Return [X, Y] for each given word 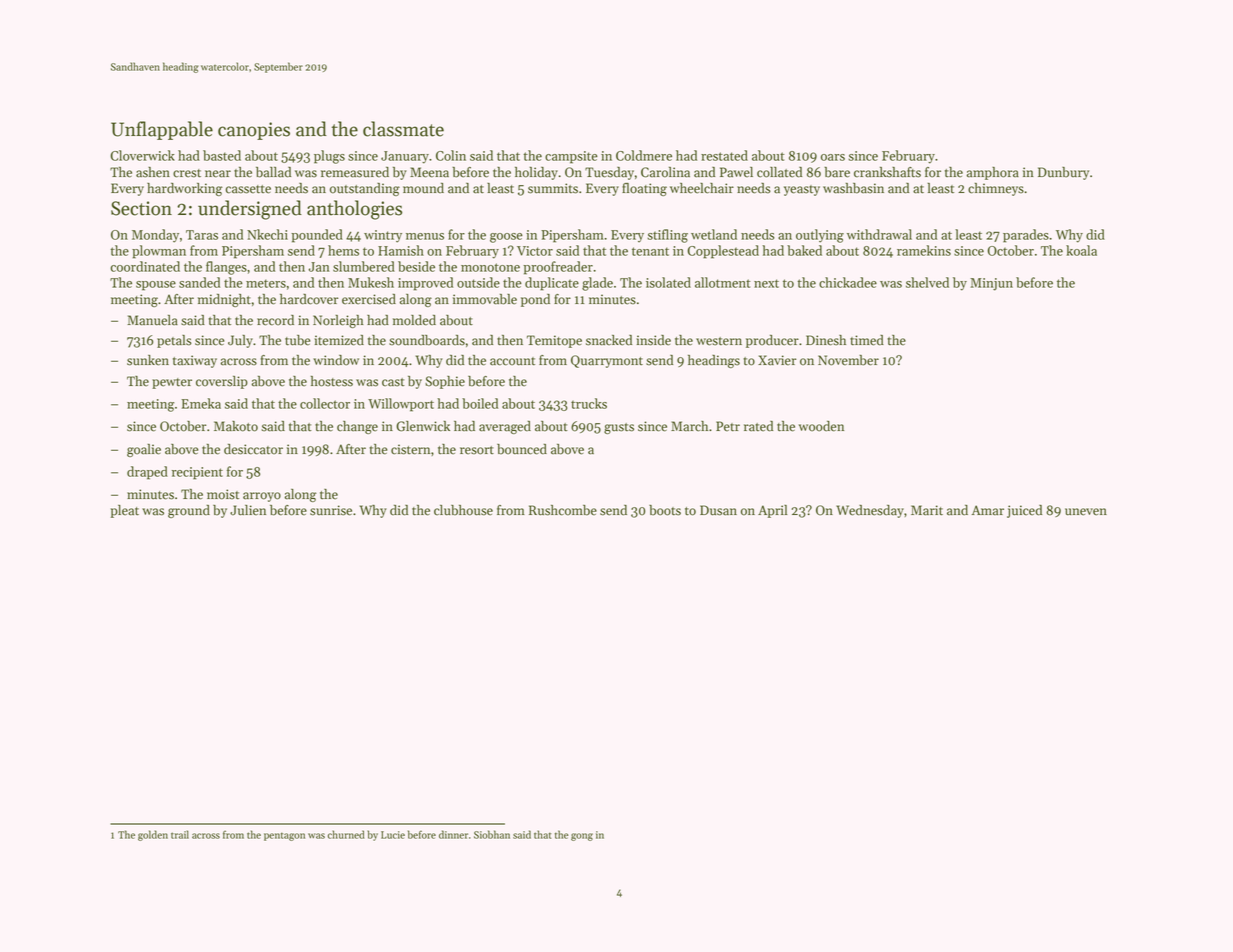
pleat [125, 511]
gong [582, 837]
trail [180, 834]
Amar [988, 510]
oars [833, 157]
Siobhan [492, 834]
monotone [490, 267]
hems [343, 250]
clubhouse [463, 510]
